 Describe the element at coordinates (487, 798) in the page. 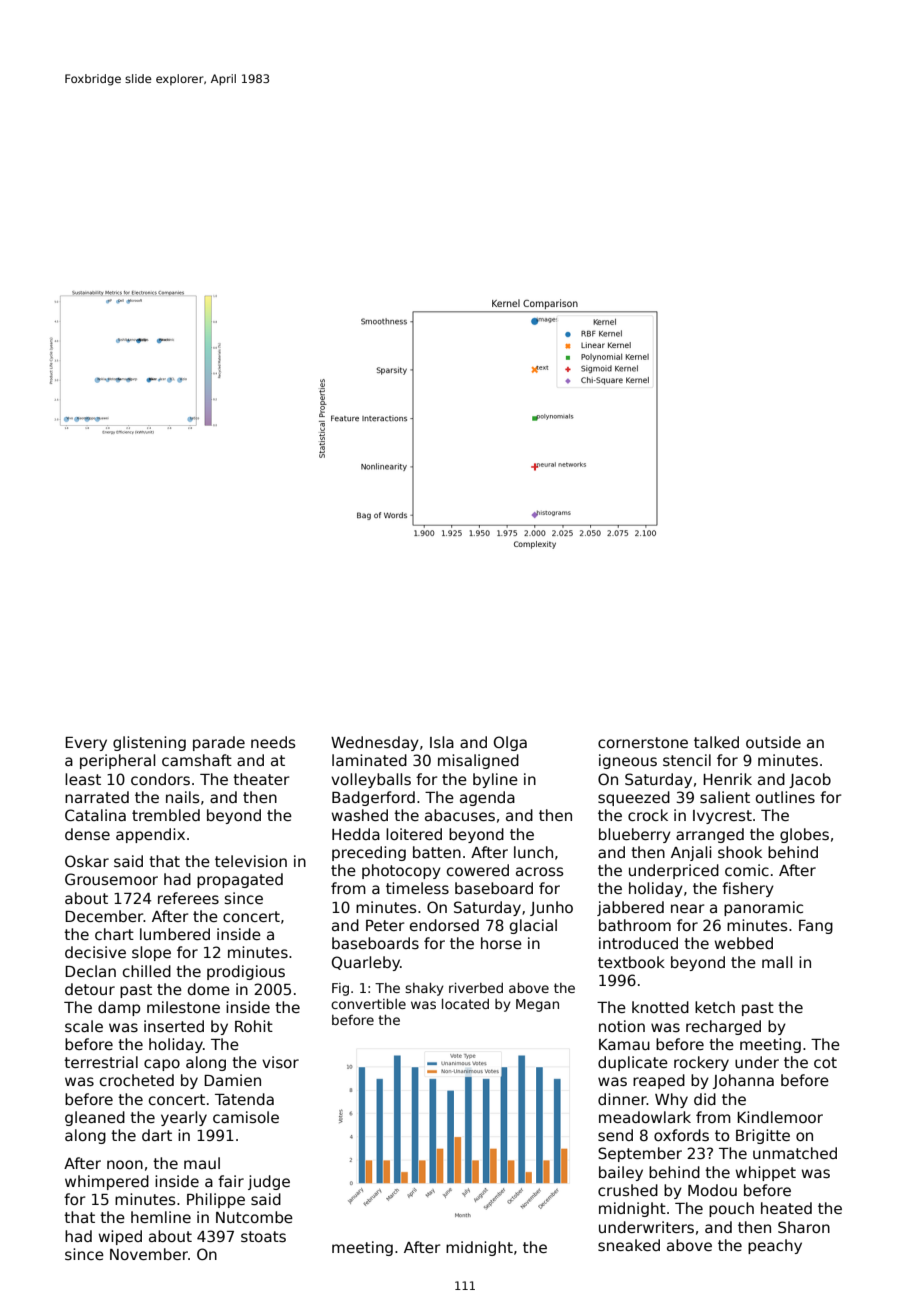

I see `agenda` at that location.
